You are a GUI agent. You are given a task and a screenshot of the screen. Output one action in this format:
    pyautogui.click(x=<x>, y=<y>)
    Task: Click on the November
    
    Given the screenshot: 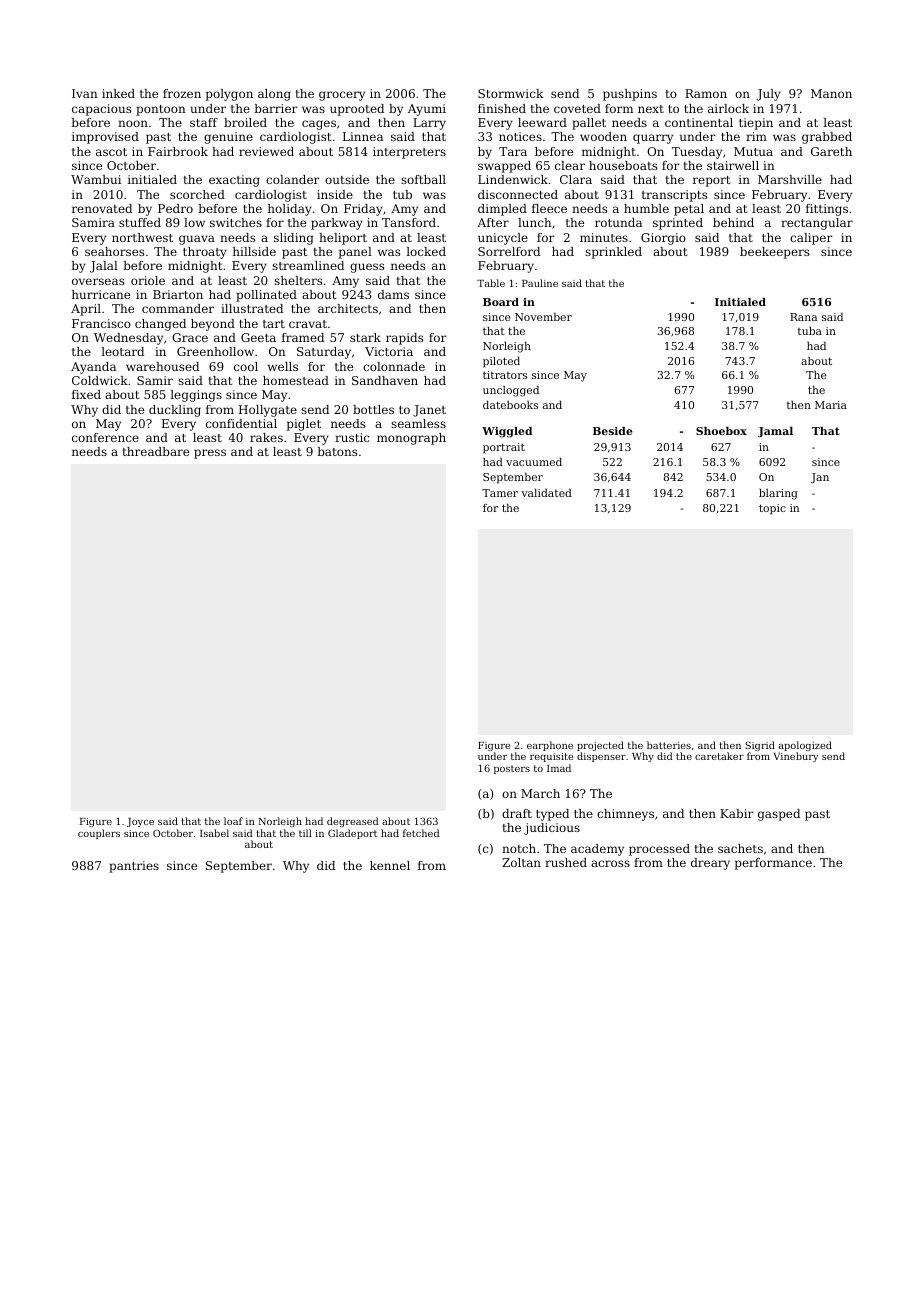 What is the action you would take?
    pyautogui.click(x=543, y=317)
